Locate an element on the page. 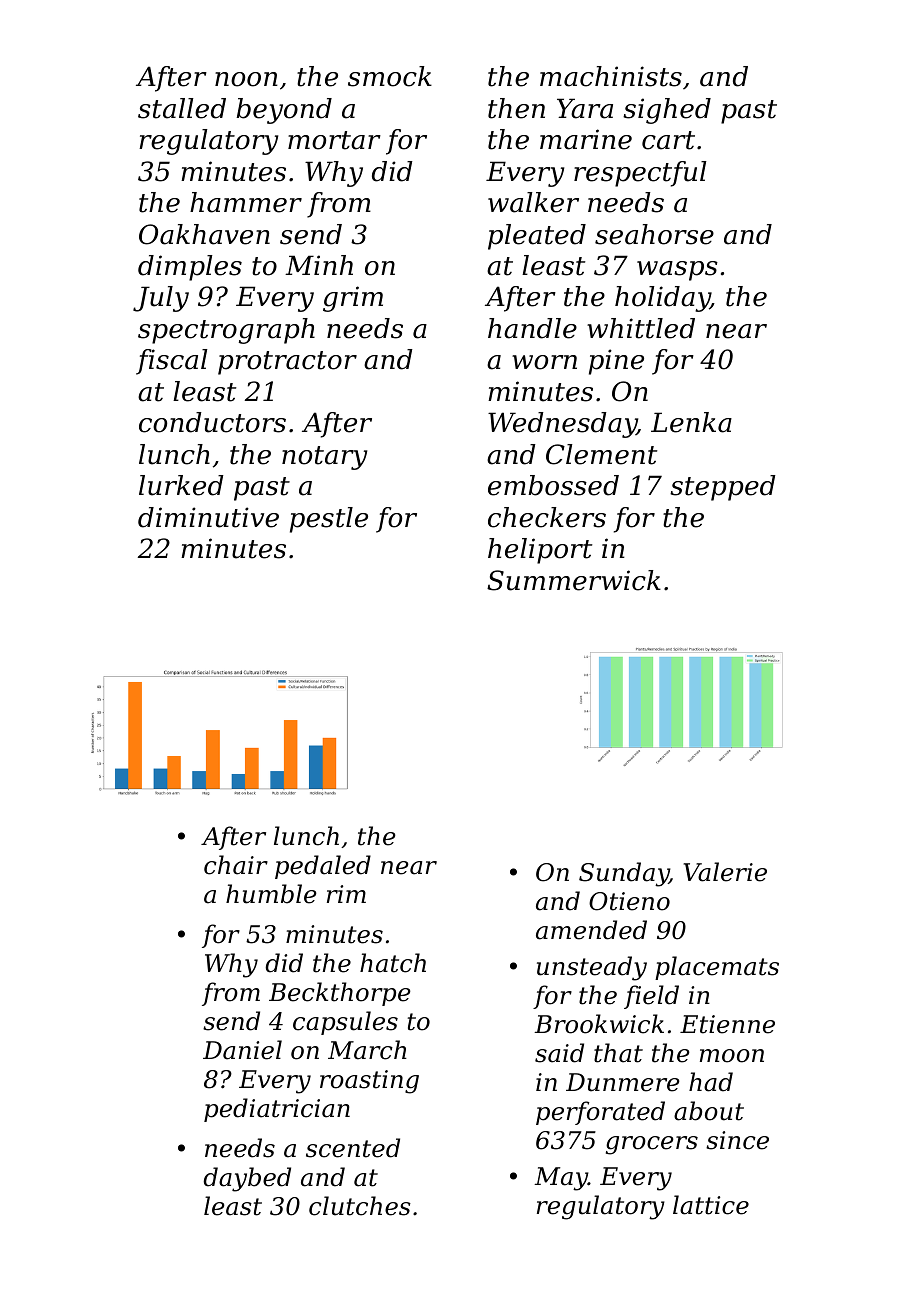 Image resolution: width=924 pixels, height=1311 pixels. Clement is located at coordinates (601, 454).
